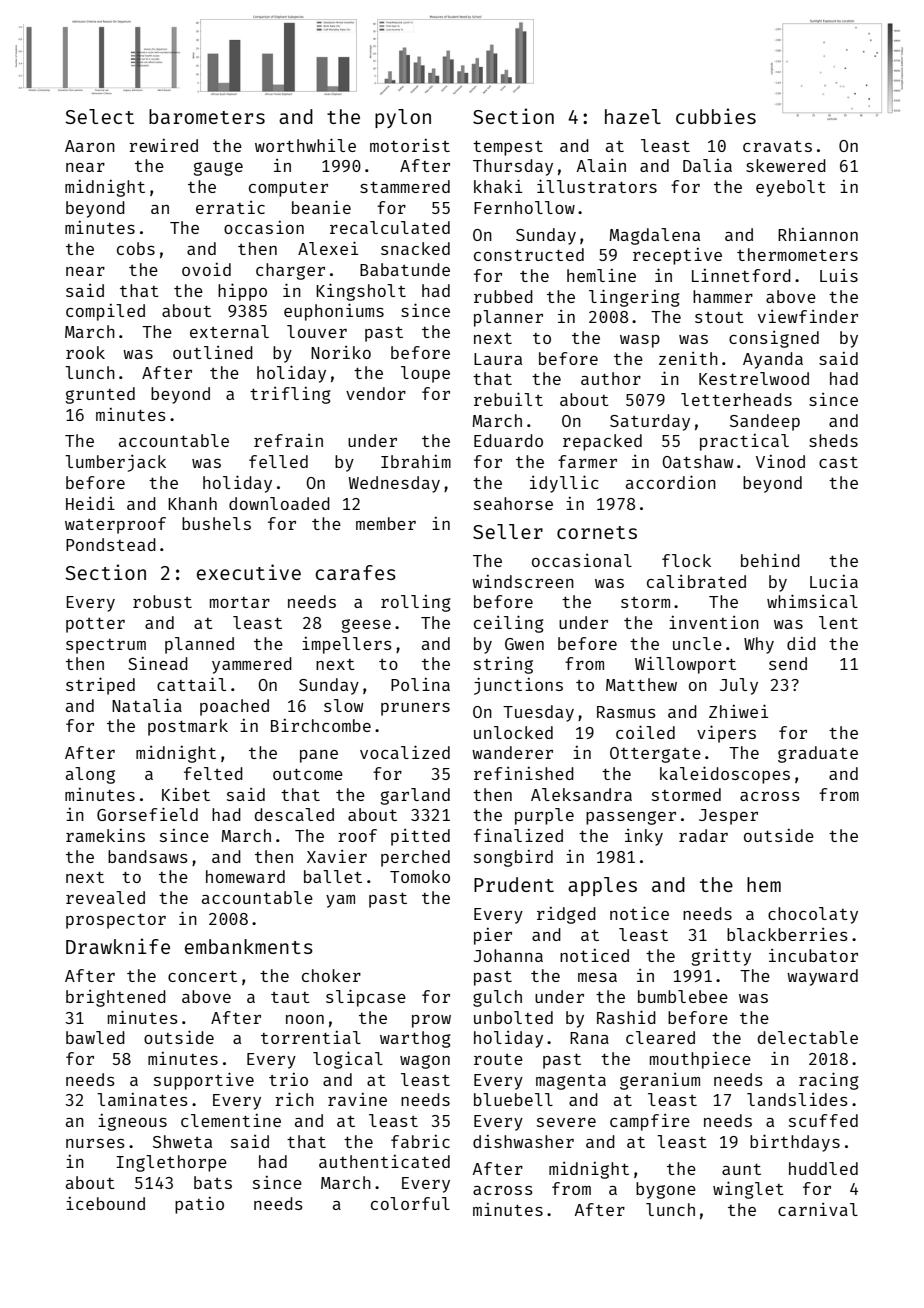 Image resolution: width=924 pixels, height=1308 pixels. I want to click on Why, so click(759, 645).
